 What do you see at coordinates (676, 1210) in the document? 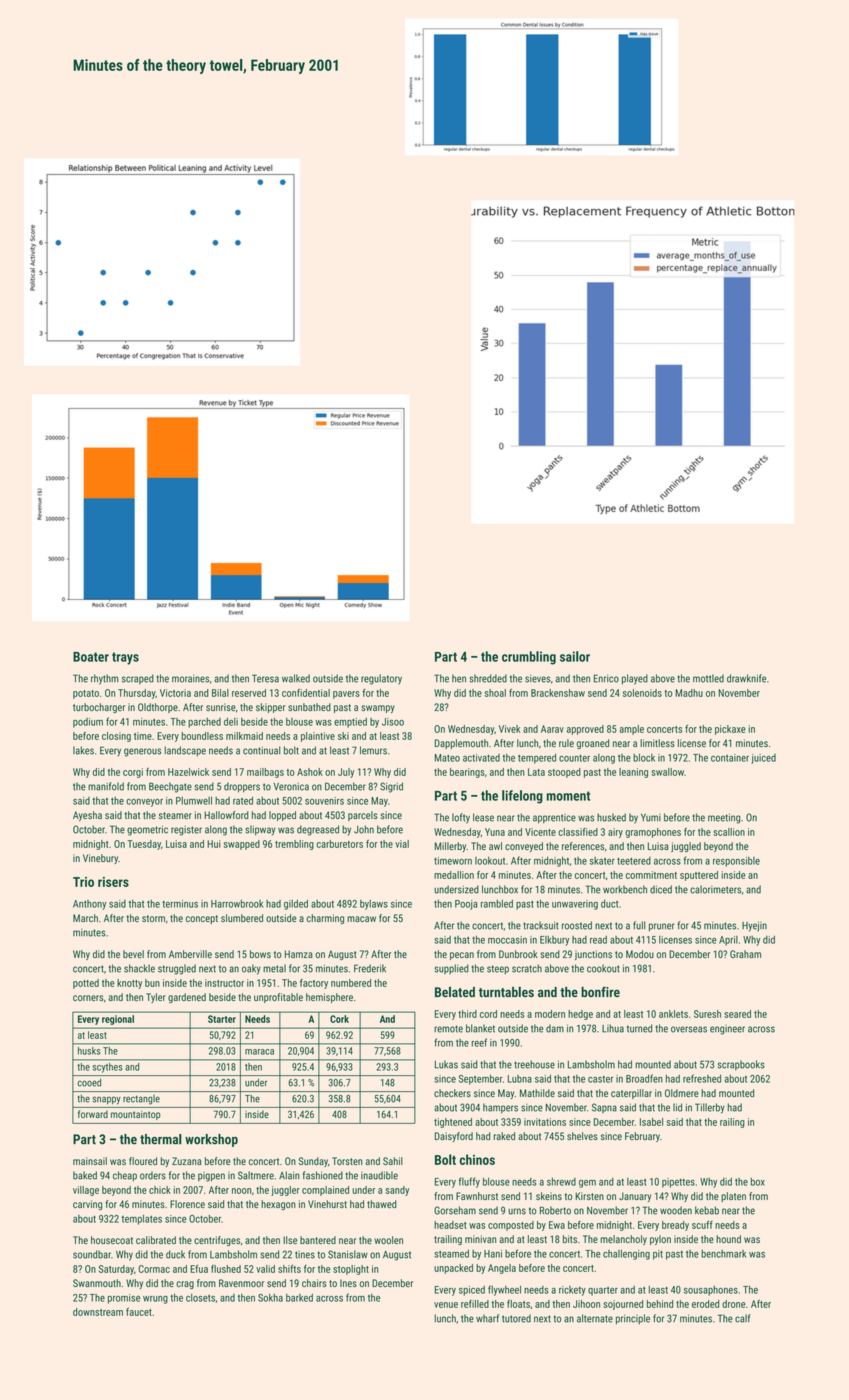
I see `wooden` at bounding box center [676, 1210].
